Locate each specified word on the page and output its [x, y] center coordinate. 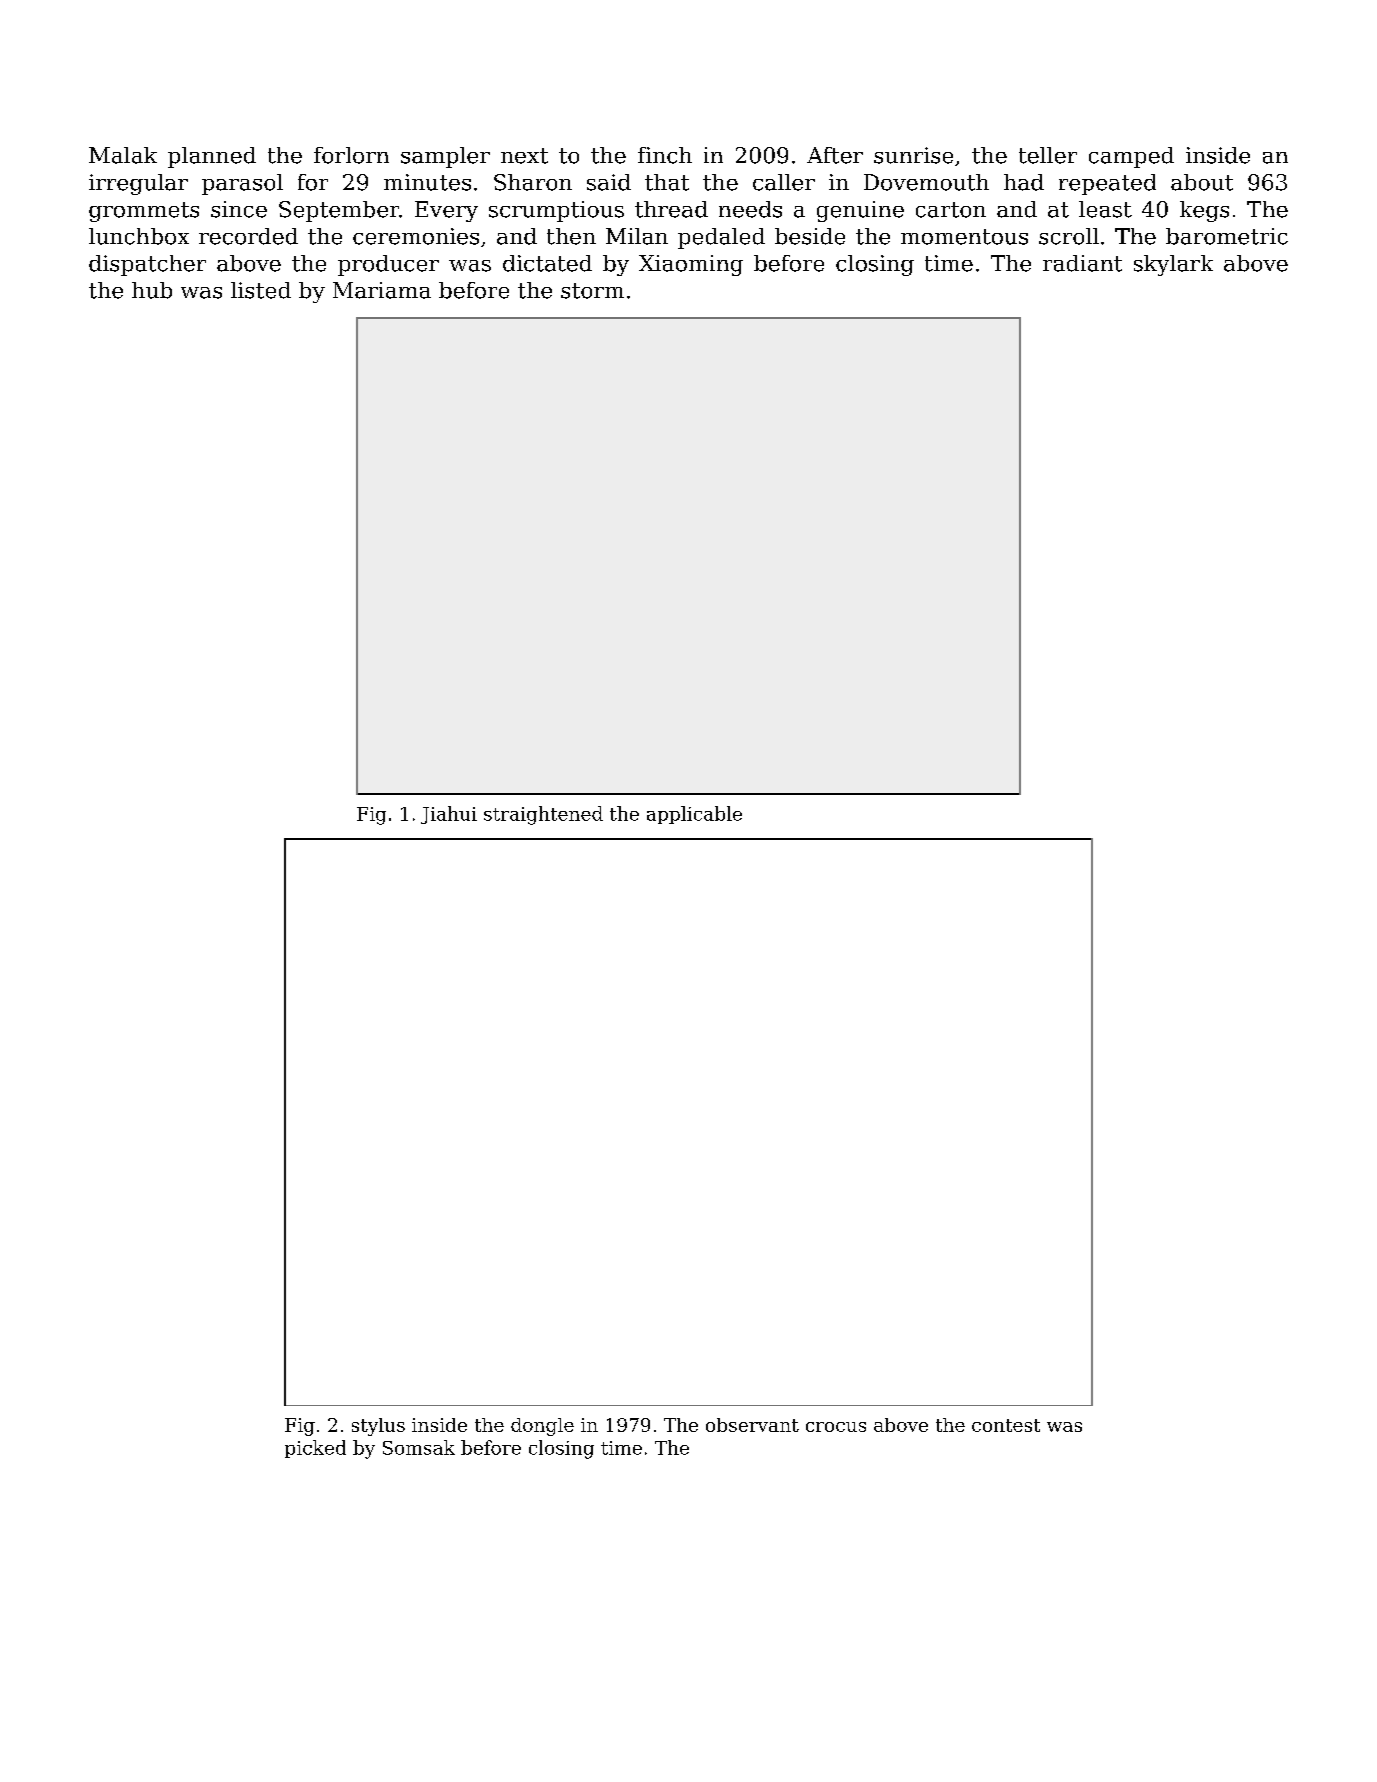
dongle [542, 1427]
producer [388, 265]
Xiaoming [691, 265]
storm [592, 291]
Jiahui [449, 815]
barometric [1227, 236]
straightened [543, 815]
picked [315, 1449]
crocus [836, 1427]
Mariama [382, 290]
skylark [1173, 265]
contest [1006, 1425]
